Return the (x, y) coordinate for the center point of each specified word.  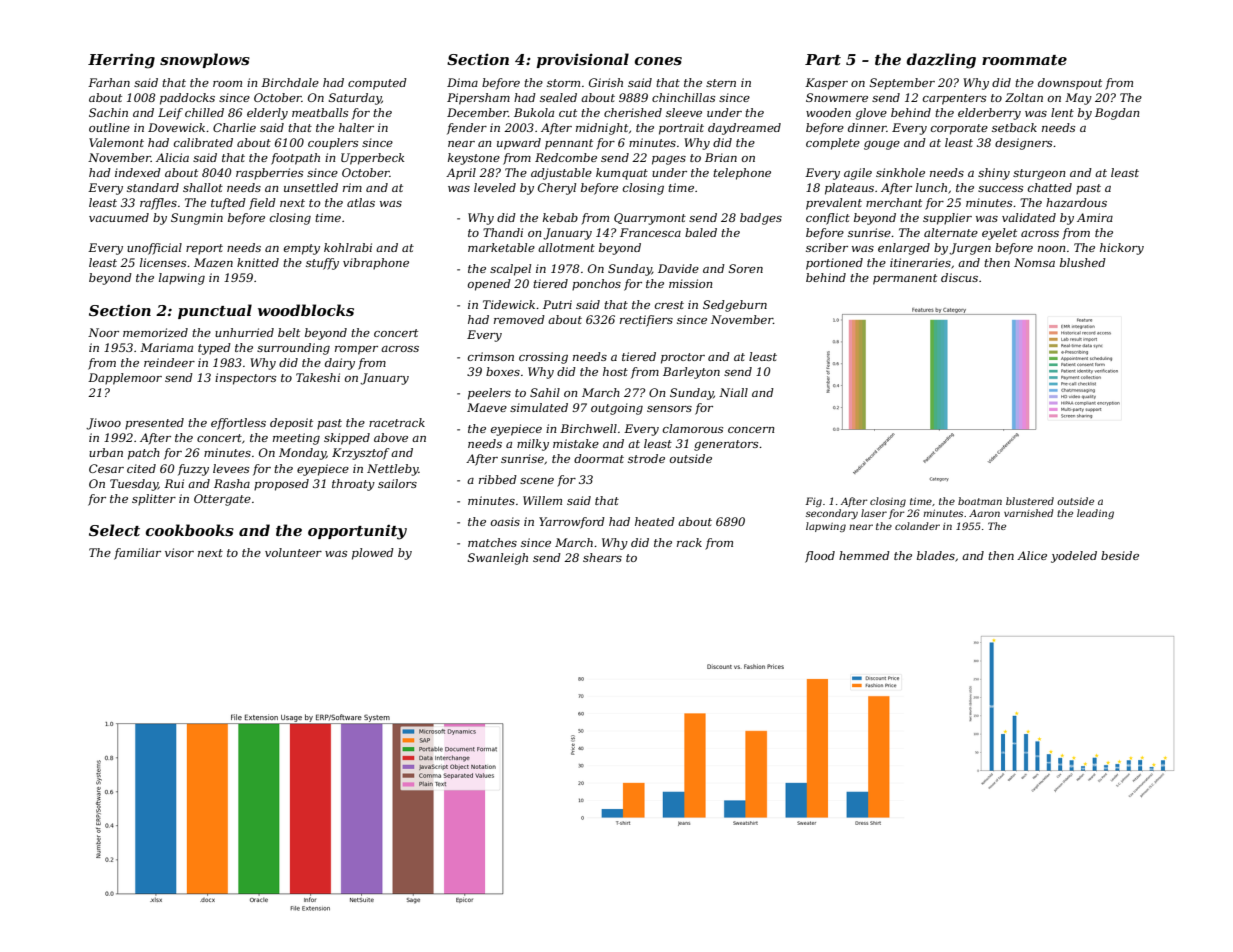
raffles (158, 204)
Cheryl (557, 189)
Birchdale (290, 82)
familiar (137, 554)
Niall (733, 392)
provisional (582, 60)
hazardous (1076, 202)
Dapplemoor (125, 379)
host (615, 371)
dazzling (941, 61)
